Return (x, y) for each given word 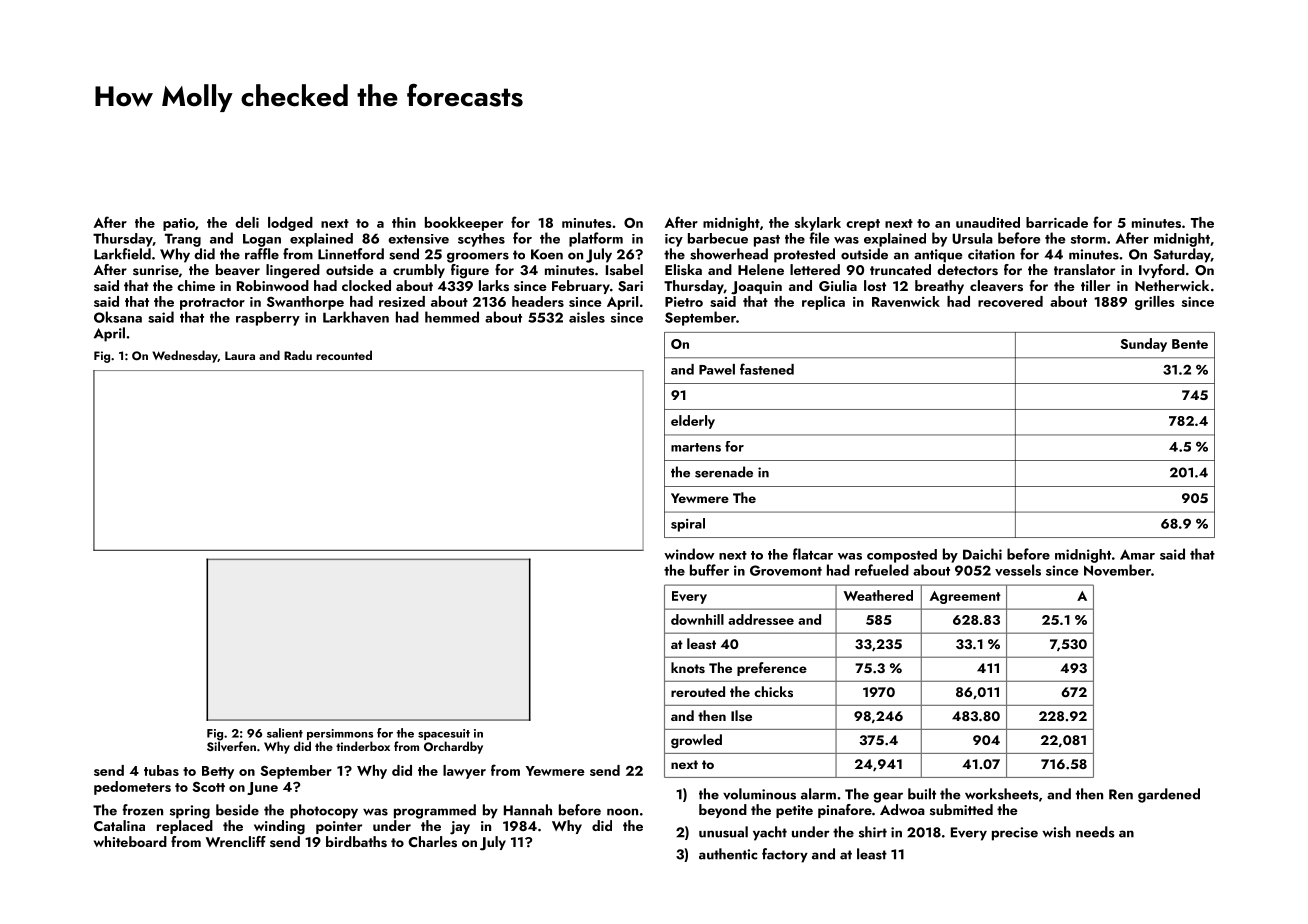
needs (1095, 832)
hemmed (452, 317)
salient (285, 733)
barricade (1057, 222)
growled (696, 741)
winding (279, 827)
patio (179, 224)
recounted (344, 355)
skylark (818, 224)
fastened (767, 369)
